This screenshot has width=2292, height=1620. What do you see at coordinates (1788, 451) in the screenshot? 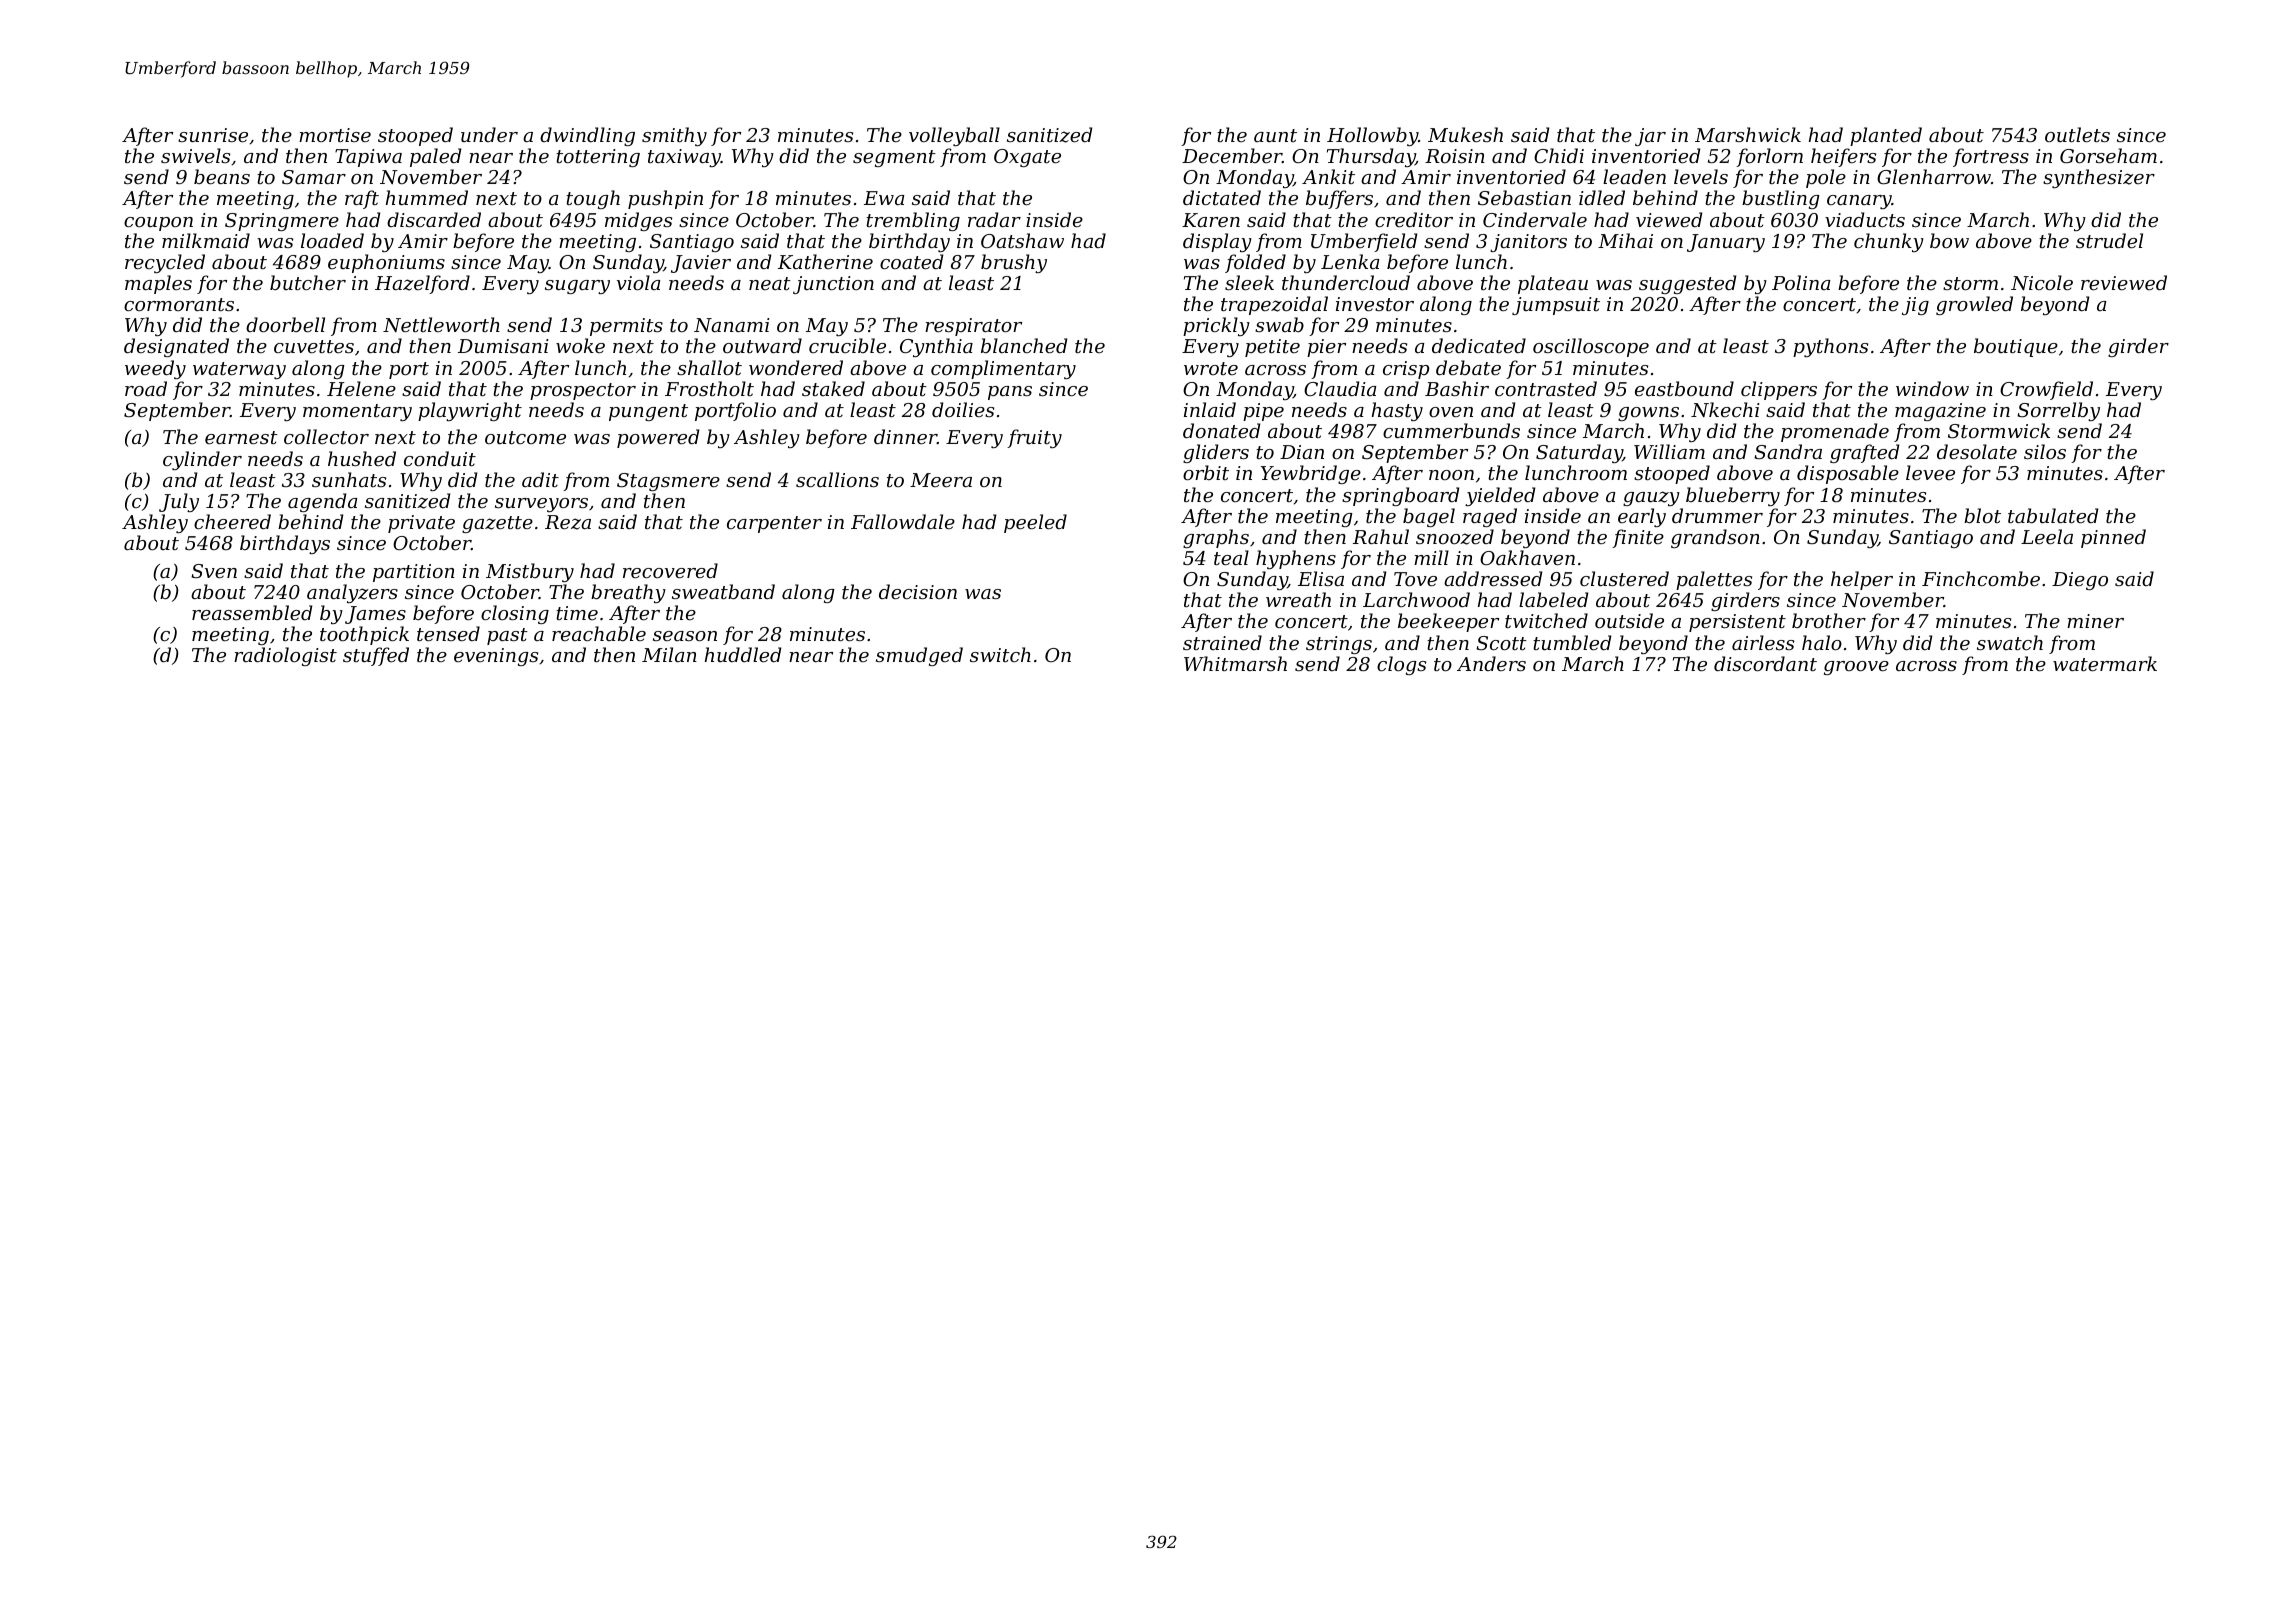
I see `Sandra` at bounding box center [1788, 451].
